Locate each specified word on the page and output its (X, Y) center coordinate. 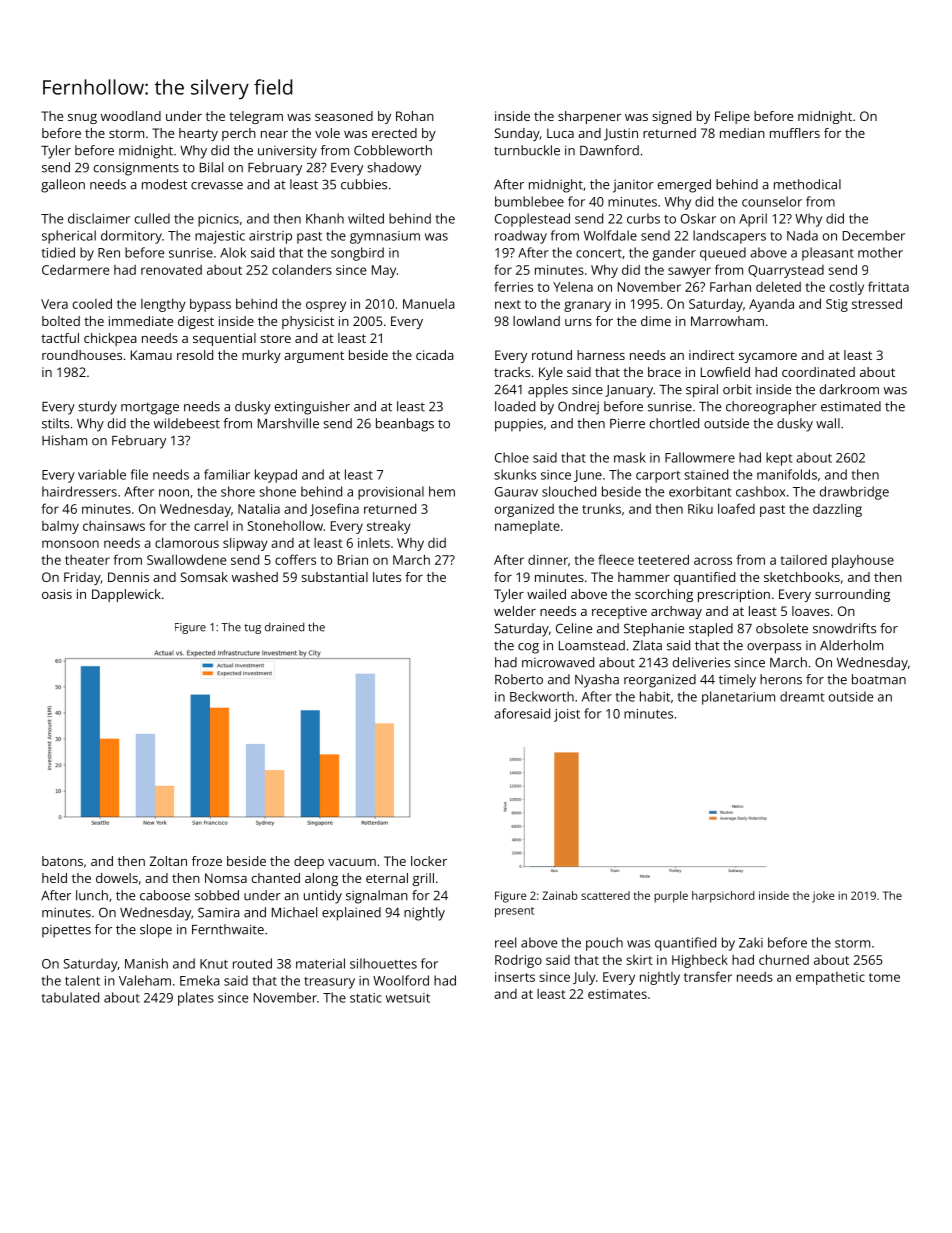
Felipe (732, 117)
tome (884, 977)
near (274, 134)
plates (196, 999)
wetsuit (408, 998)
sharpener (589, 117)
